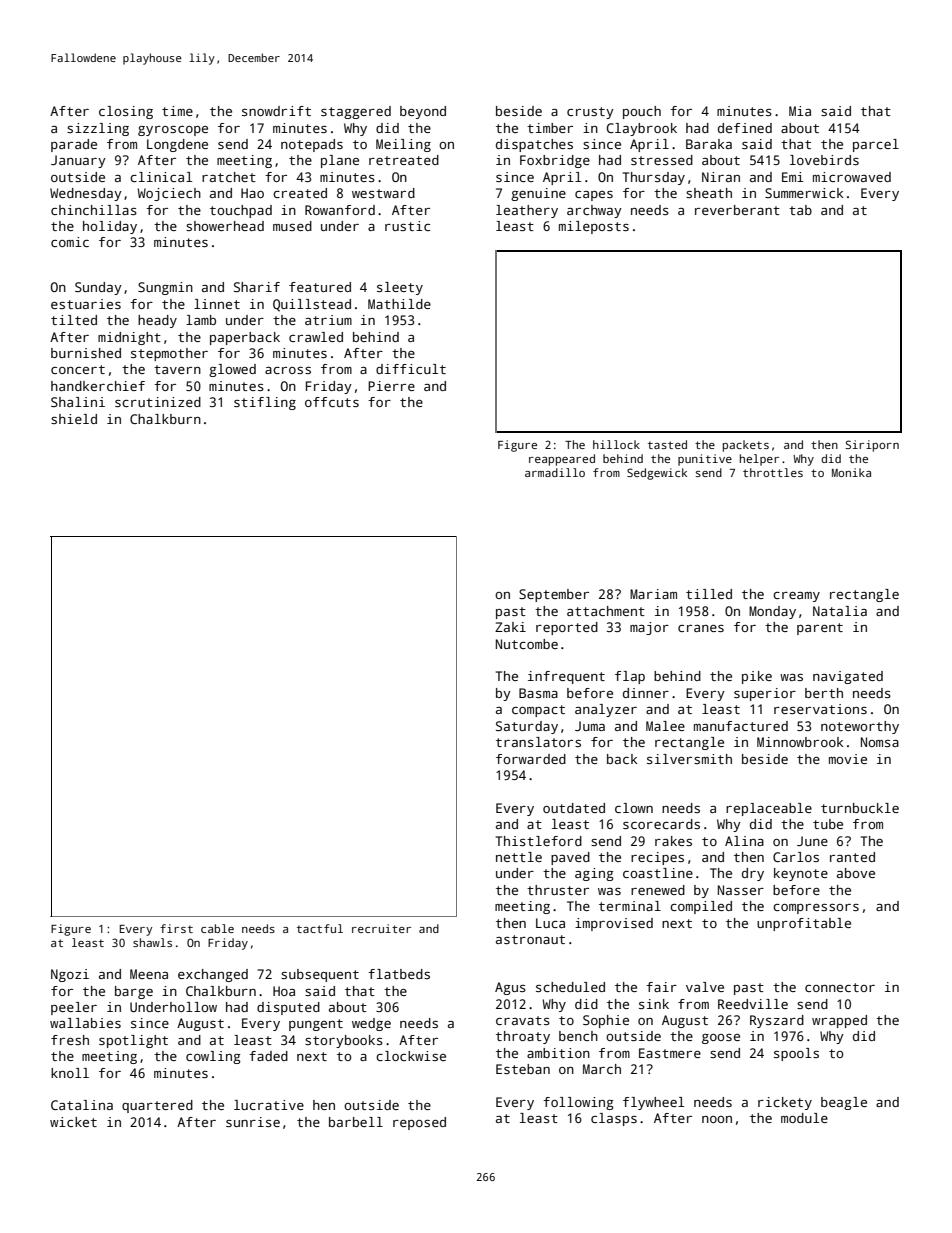 The height and width of the page is (1233, 952). What do you see at coordinates (98, 288) in the page?
I see `Sunday` at bounding box center [98, 288].
